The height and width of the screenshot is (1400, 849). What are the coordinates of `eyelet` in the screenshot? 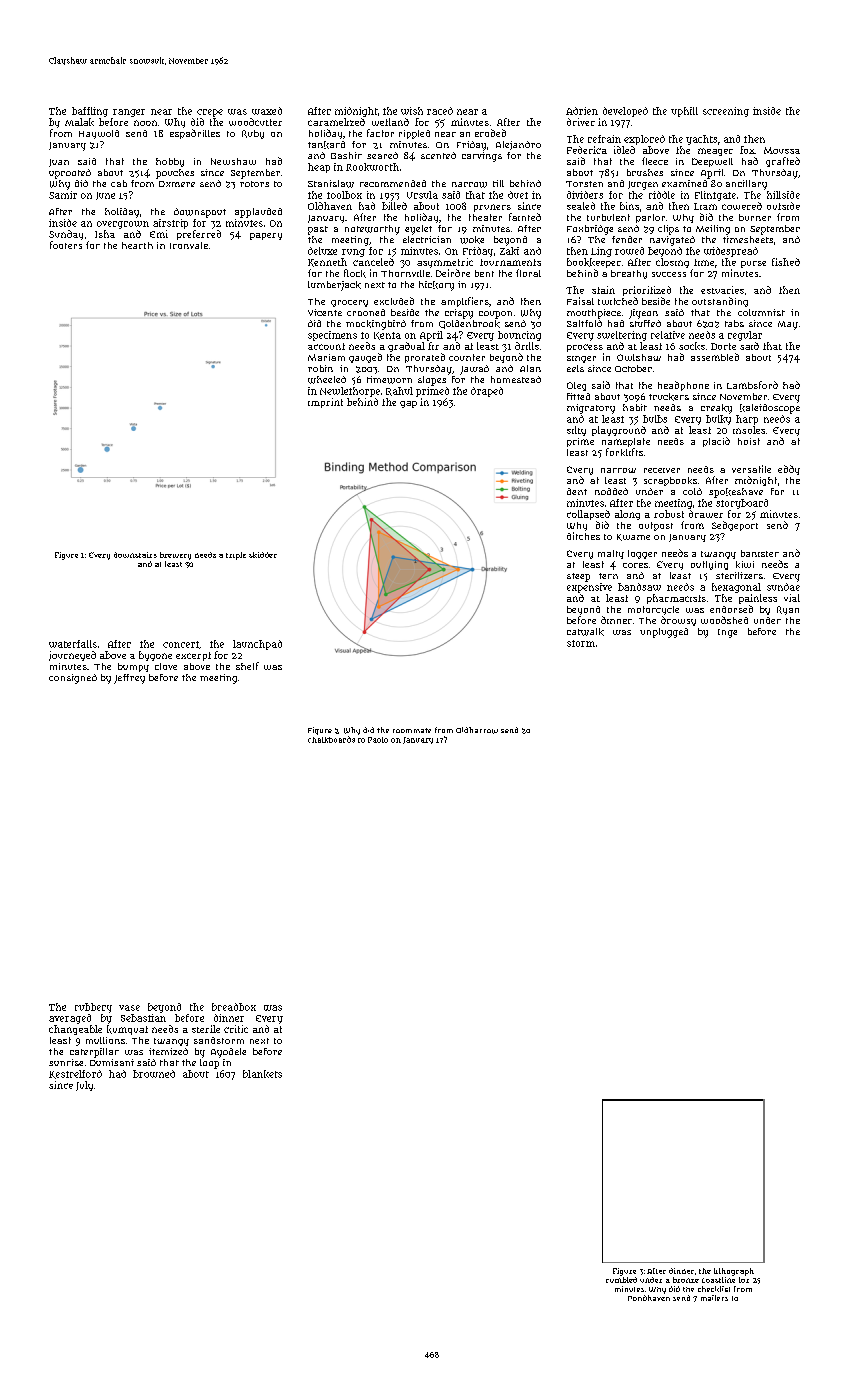 It's located at (418, 230).
